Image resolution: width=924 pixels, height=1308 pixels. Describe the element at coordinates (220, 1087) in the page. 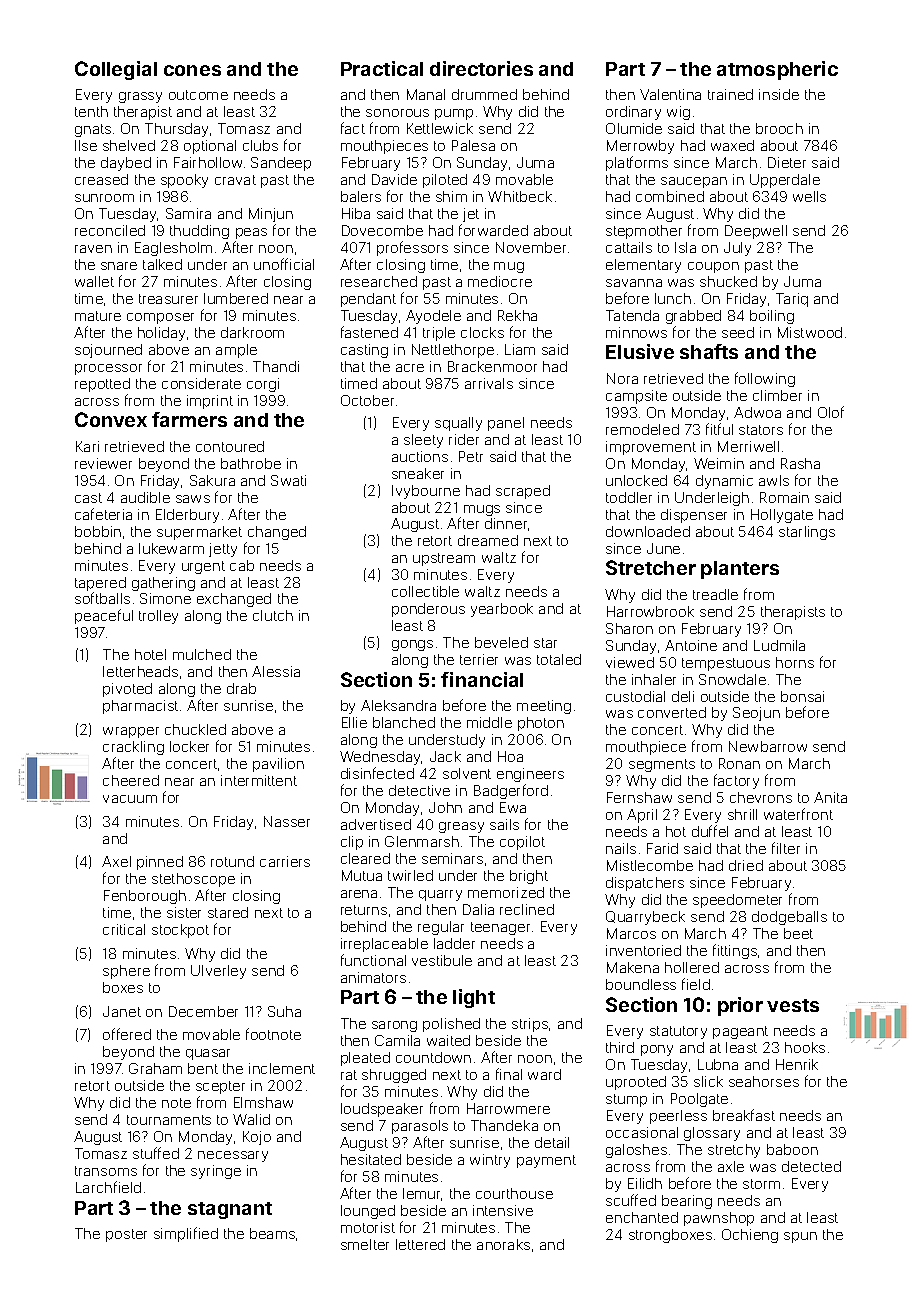

I see `scepter` at that location.
